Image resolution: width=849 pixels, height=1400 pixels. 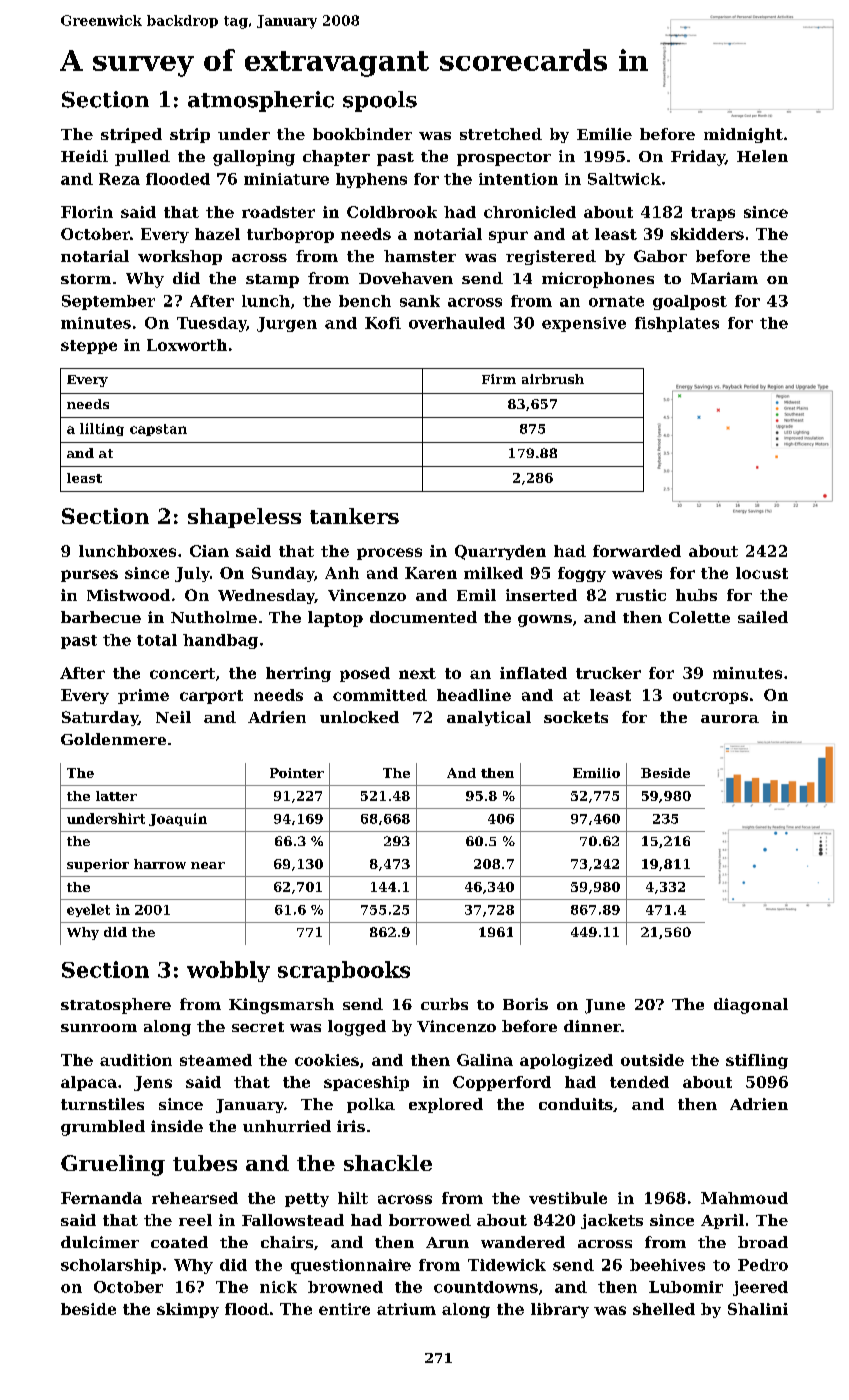 What do you see at coordinates (499, 379) in the image?
I see `Firm` at bounding box center [499, 379].
